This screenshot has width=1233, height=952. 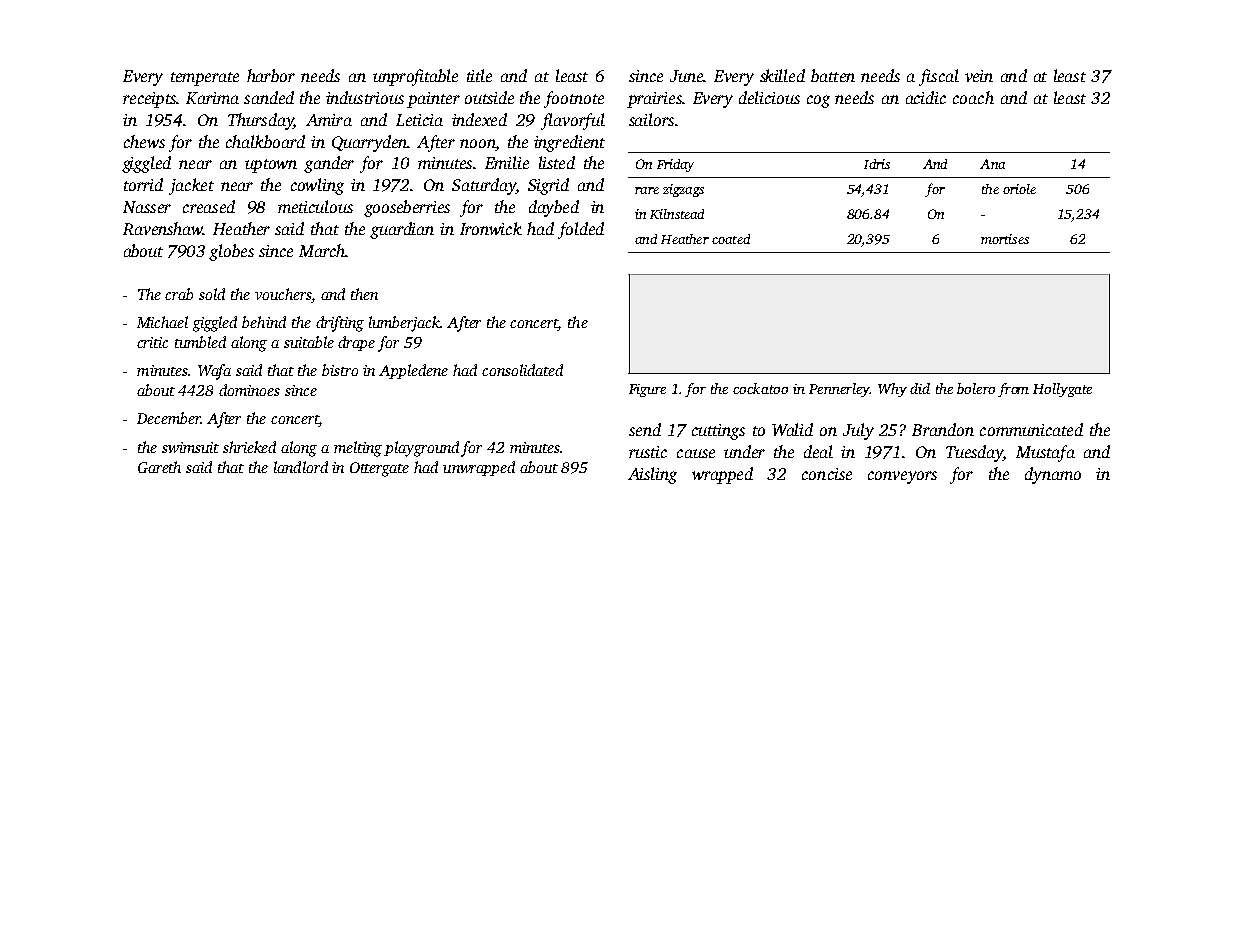 What do you see at coordinates (718, 432) in the screenshot?
I see `cuttings` at bounding box center [718, 432].
